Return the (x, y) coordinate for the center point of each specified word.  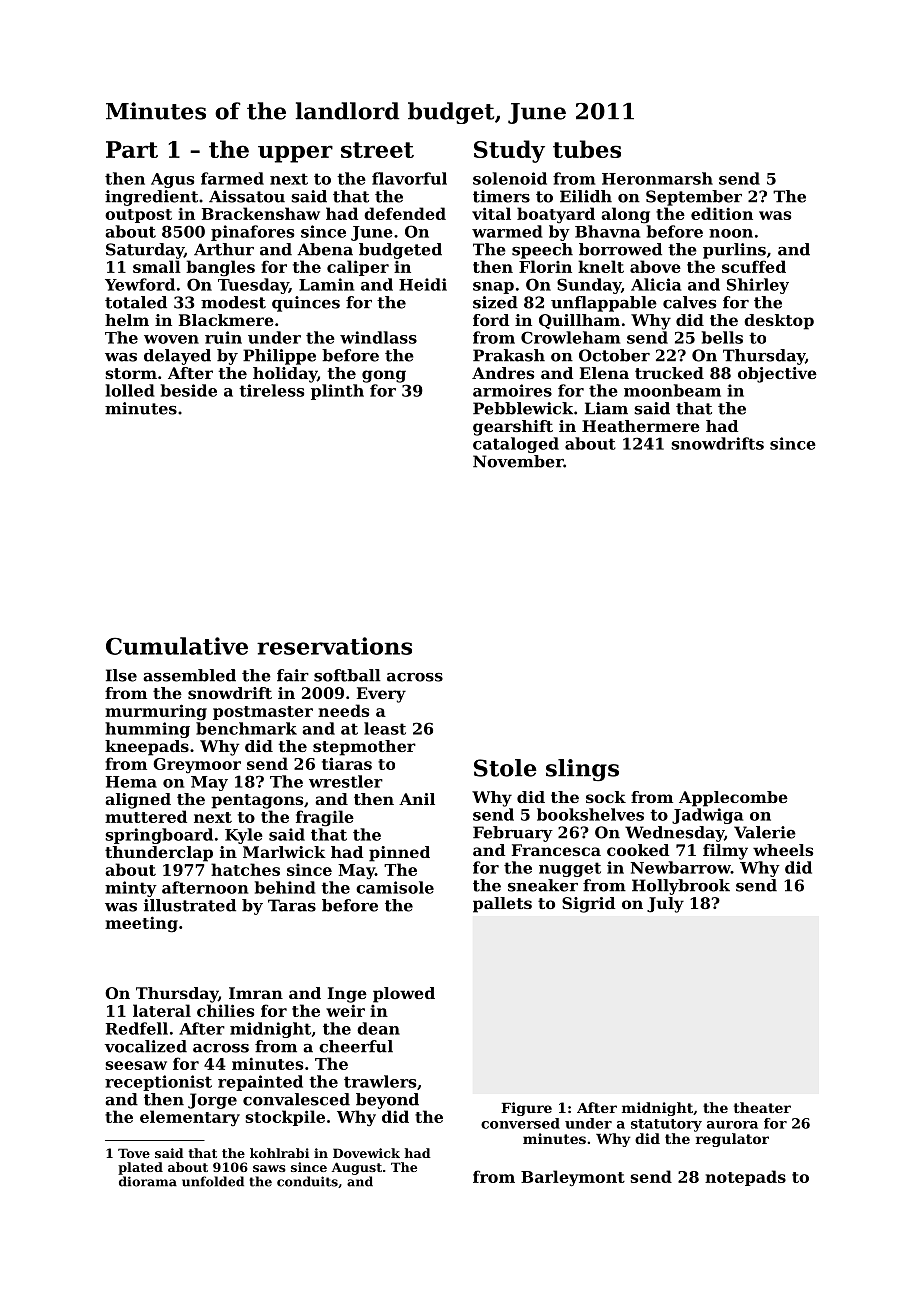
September (694, 198)
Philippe (279, 357)
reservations (334, 646)
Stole (505, 768)
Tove (134, 1153)
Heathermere (641, 426)
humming (147, 730)
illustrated (190, 905)
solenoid (510, 178)
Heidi (423, 284)
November (518, 461)
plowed (404, 995)
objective (777, 375)
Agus (172, 180)
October (614, 355)
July (665, 905)
